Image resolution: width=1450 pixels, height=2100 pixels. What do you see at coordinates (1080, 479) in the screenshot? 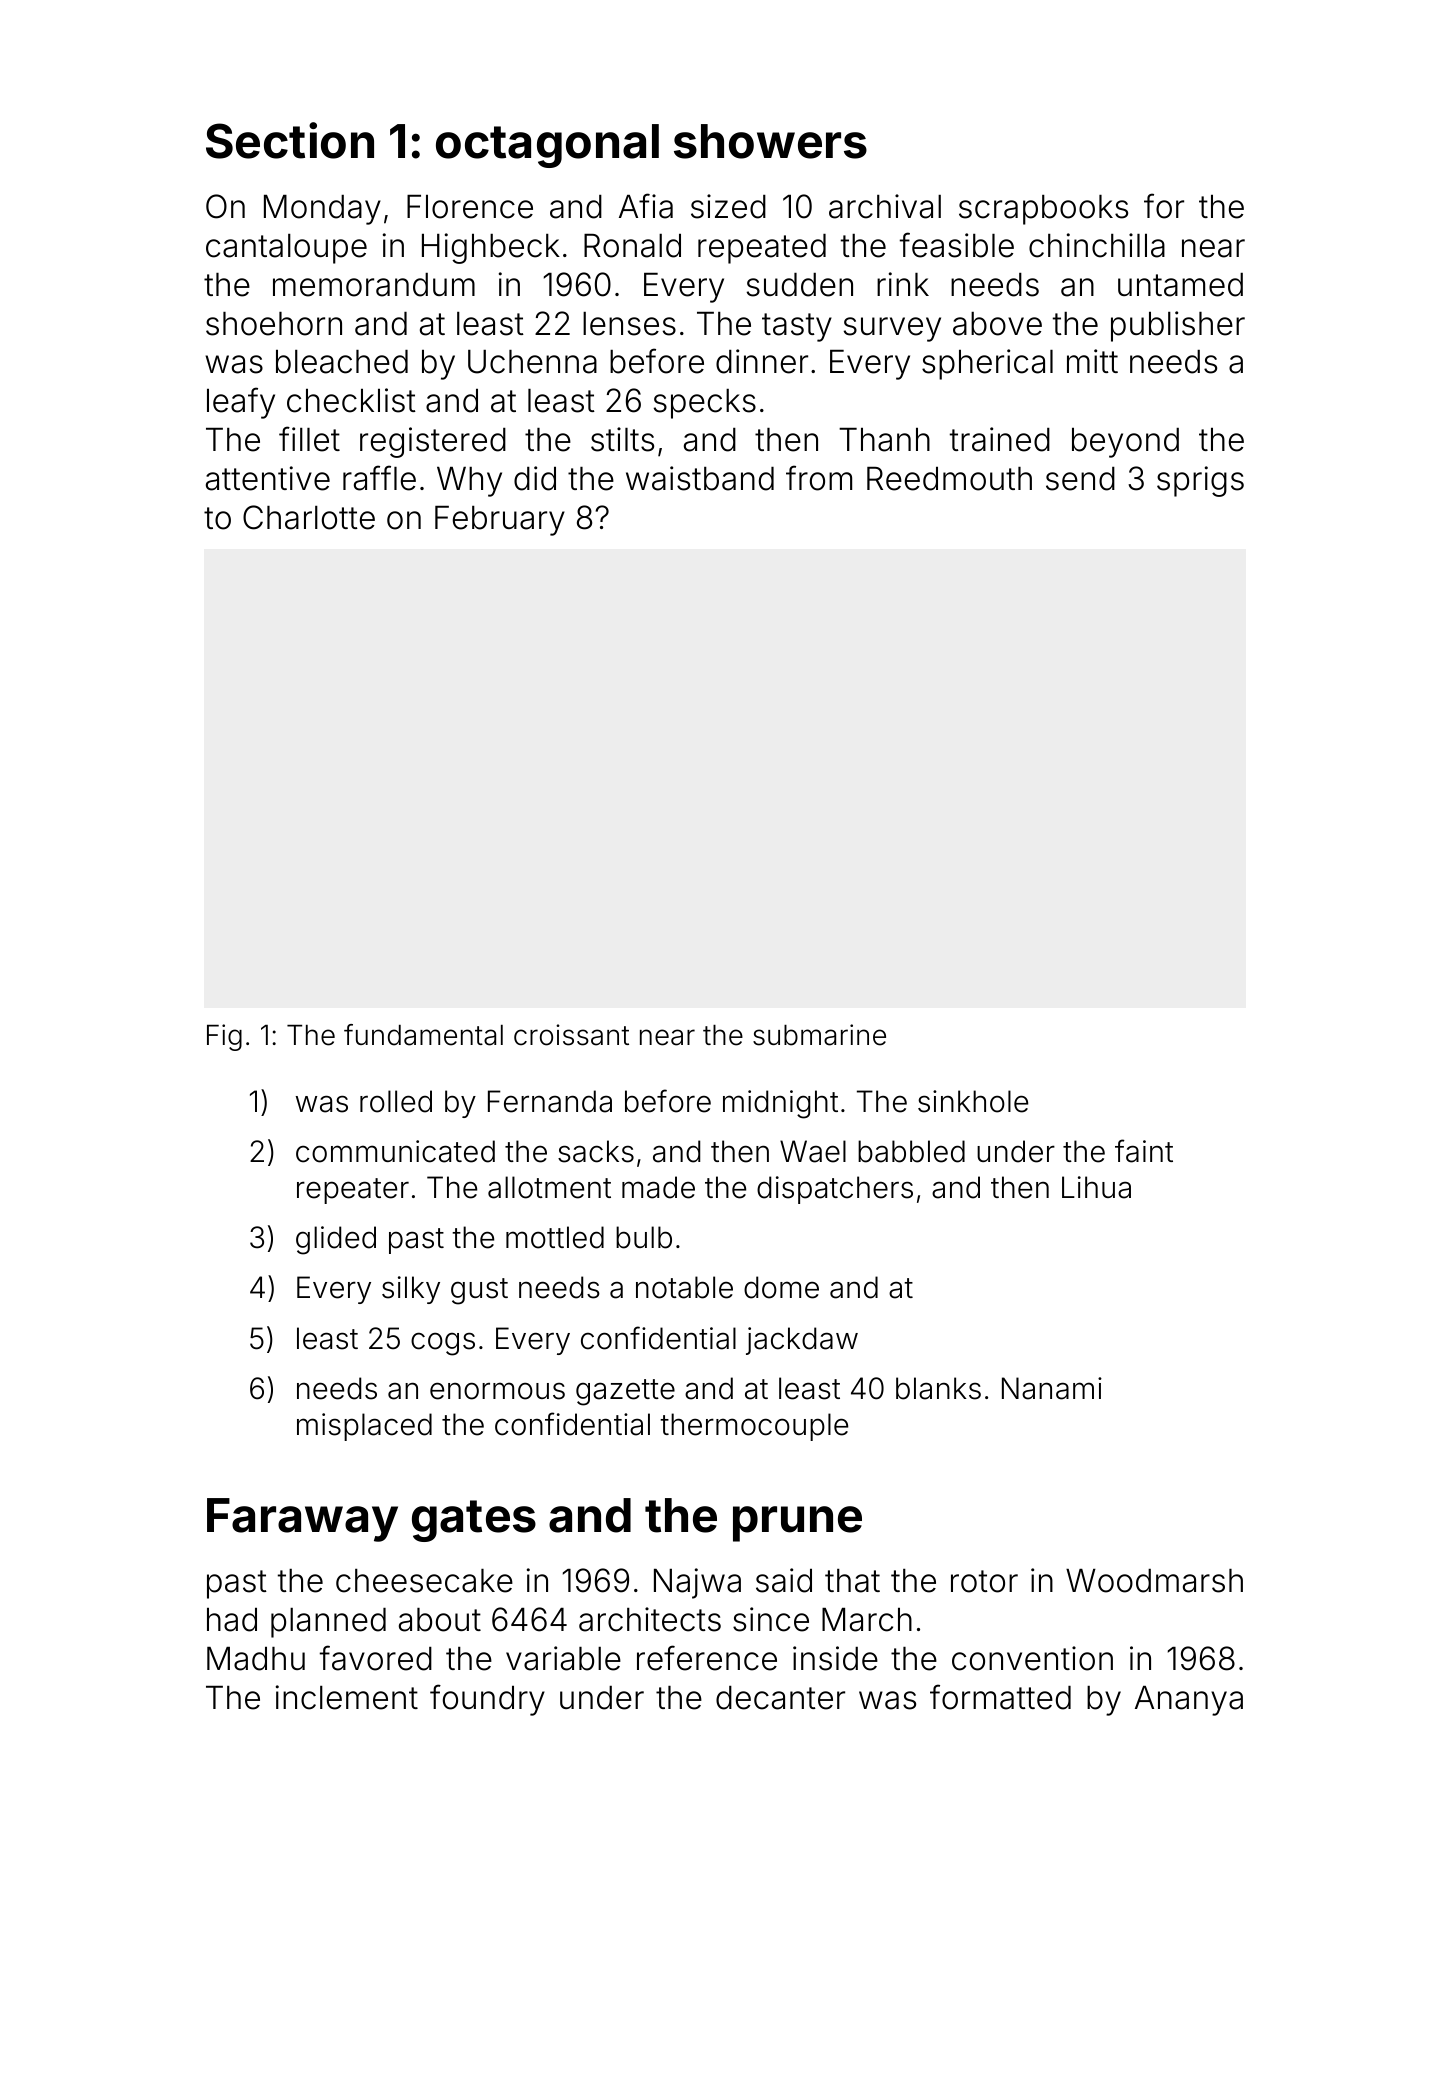
I see `send` at bounding box center [1080, 479].
